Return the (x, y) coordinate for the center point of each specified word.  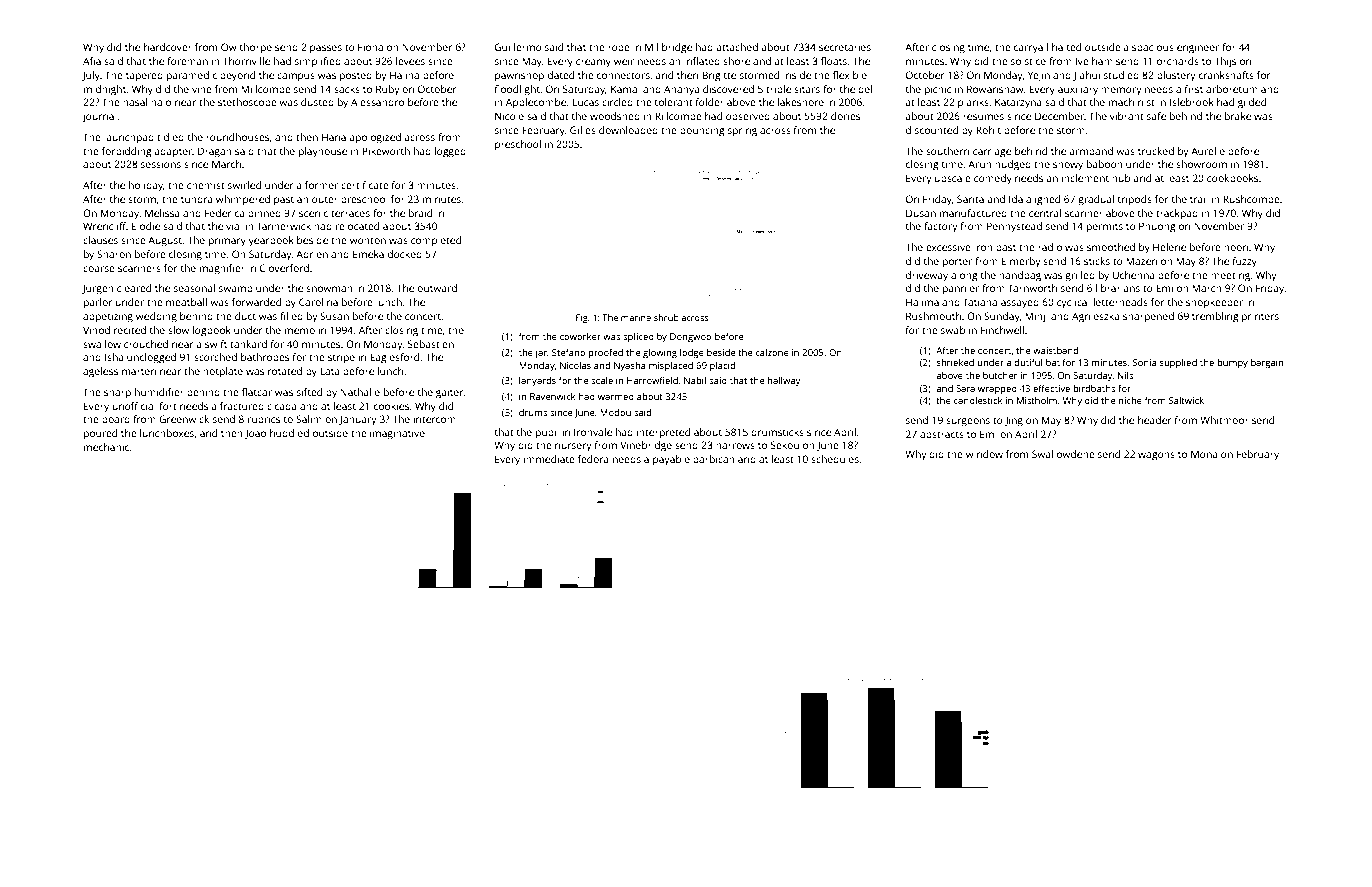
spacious (1153, 48)
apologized (375, 138)
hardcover (168, 47)
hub (1121, 178)
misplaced (671, 366)
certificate (365, 185)
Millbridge (668, 48)
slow (178, 330)
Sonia (1145, 362)
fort (168, 406)
